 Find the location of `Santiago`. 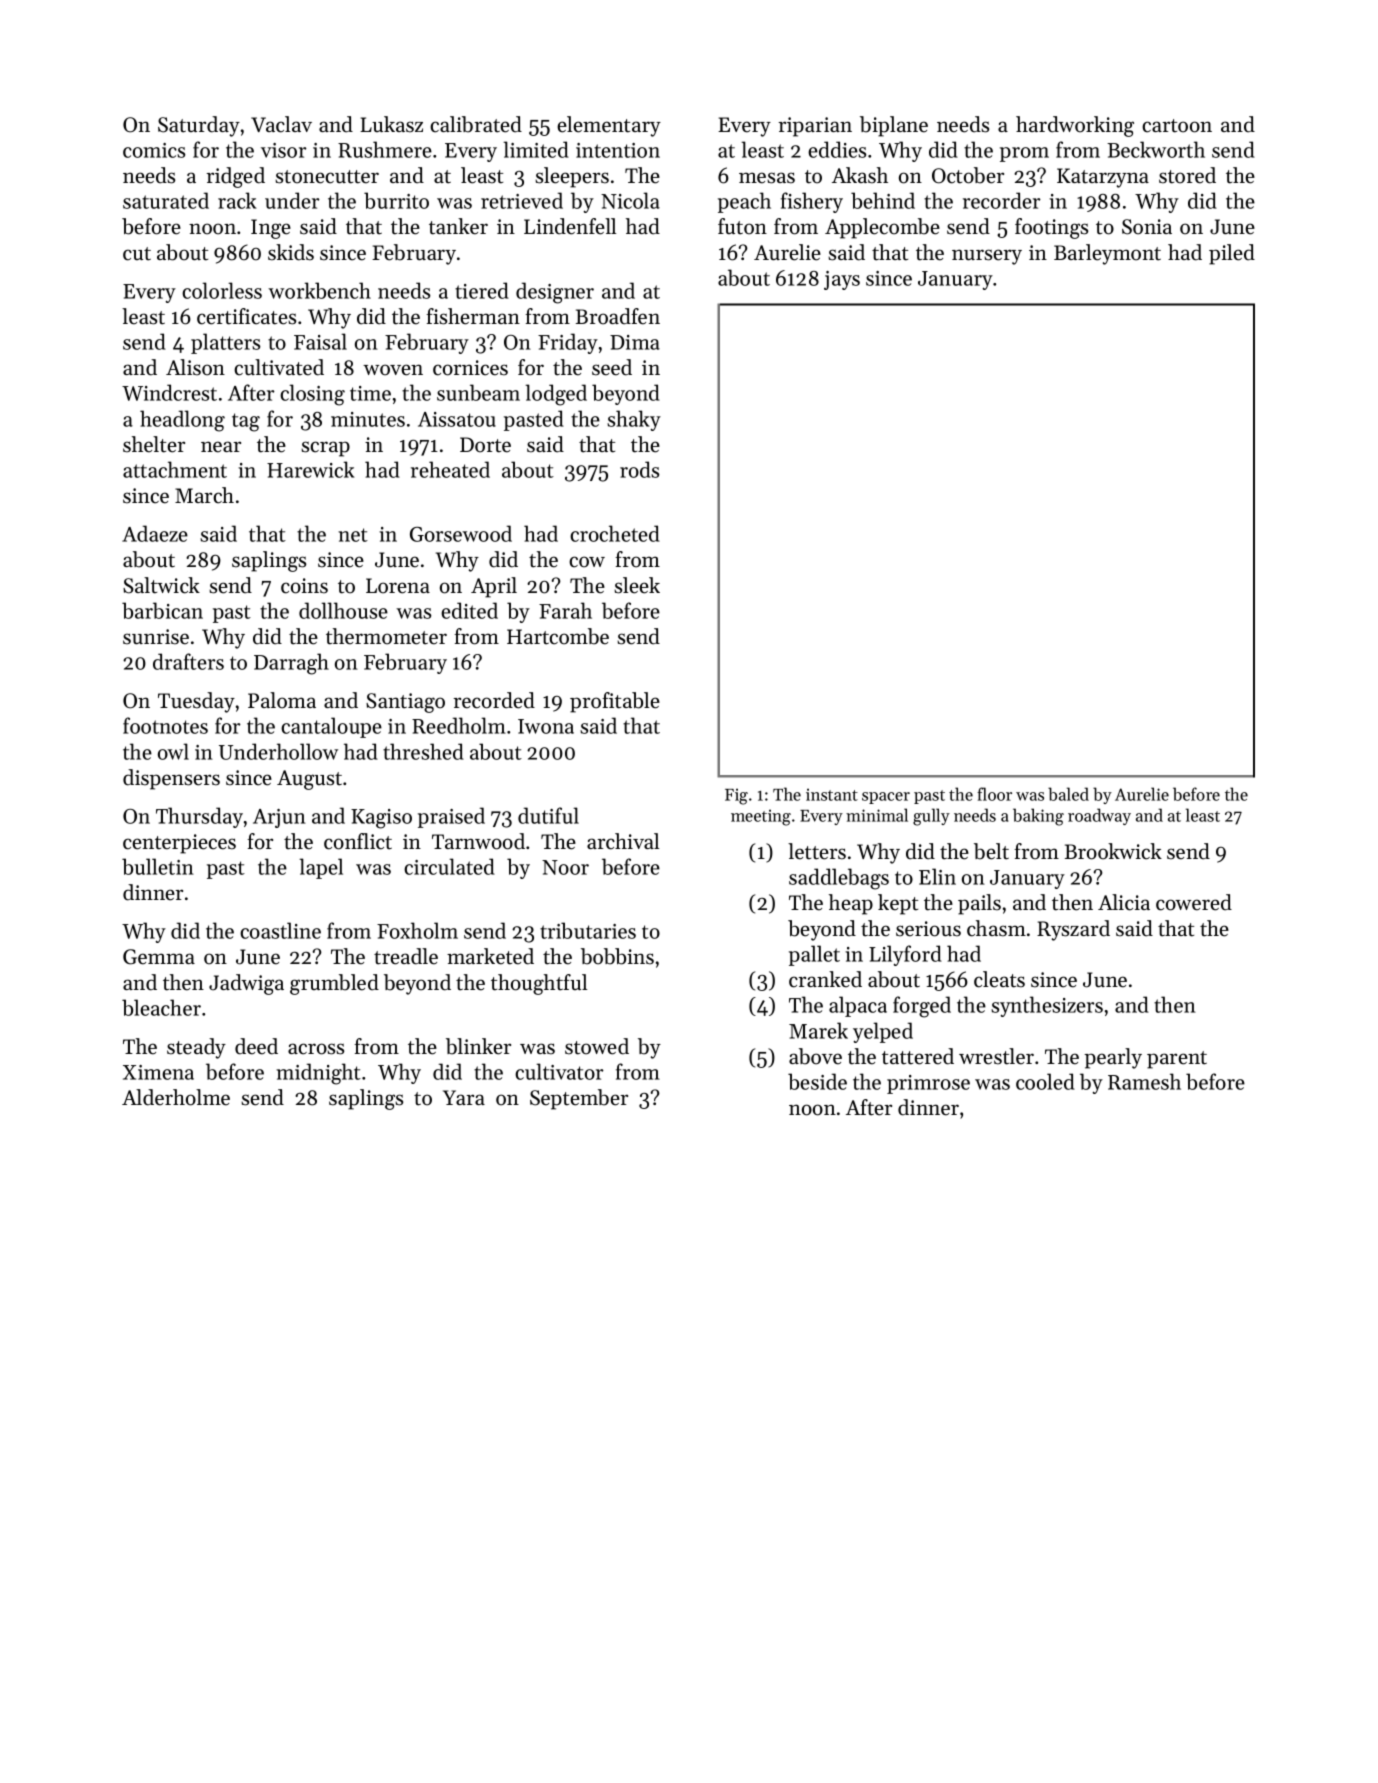

Santiago is located at coordinates (405, 703).
